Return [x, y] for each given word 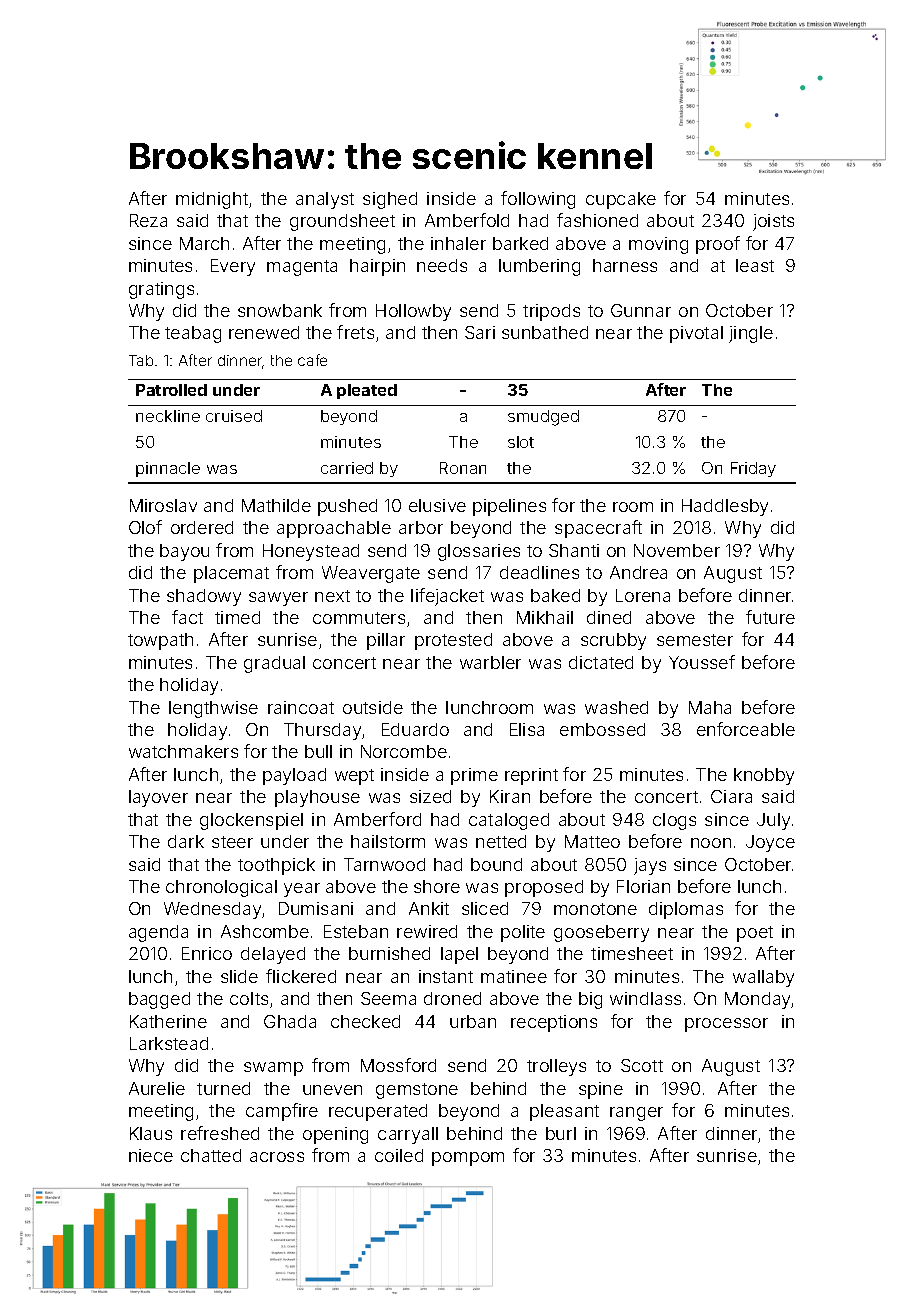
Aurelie [157, 1088]
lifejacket [447, 597]
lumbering [539, 267]
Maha [710, 707]
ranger [636, 1114]
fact [187, 617]
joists [773, 222]
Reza [148, 220]
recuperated [378, 1112]
